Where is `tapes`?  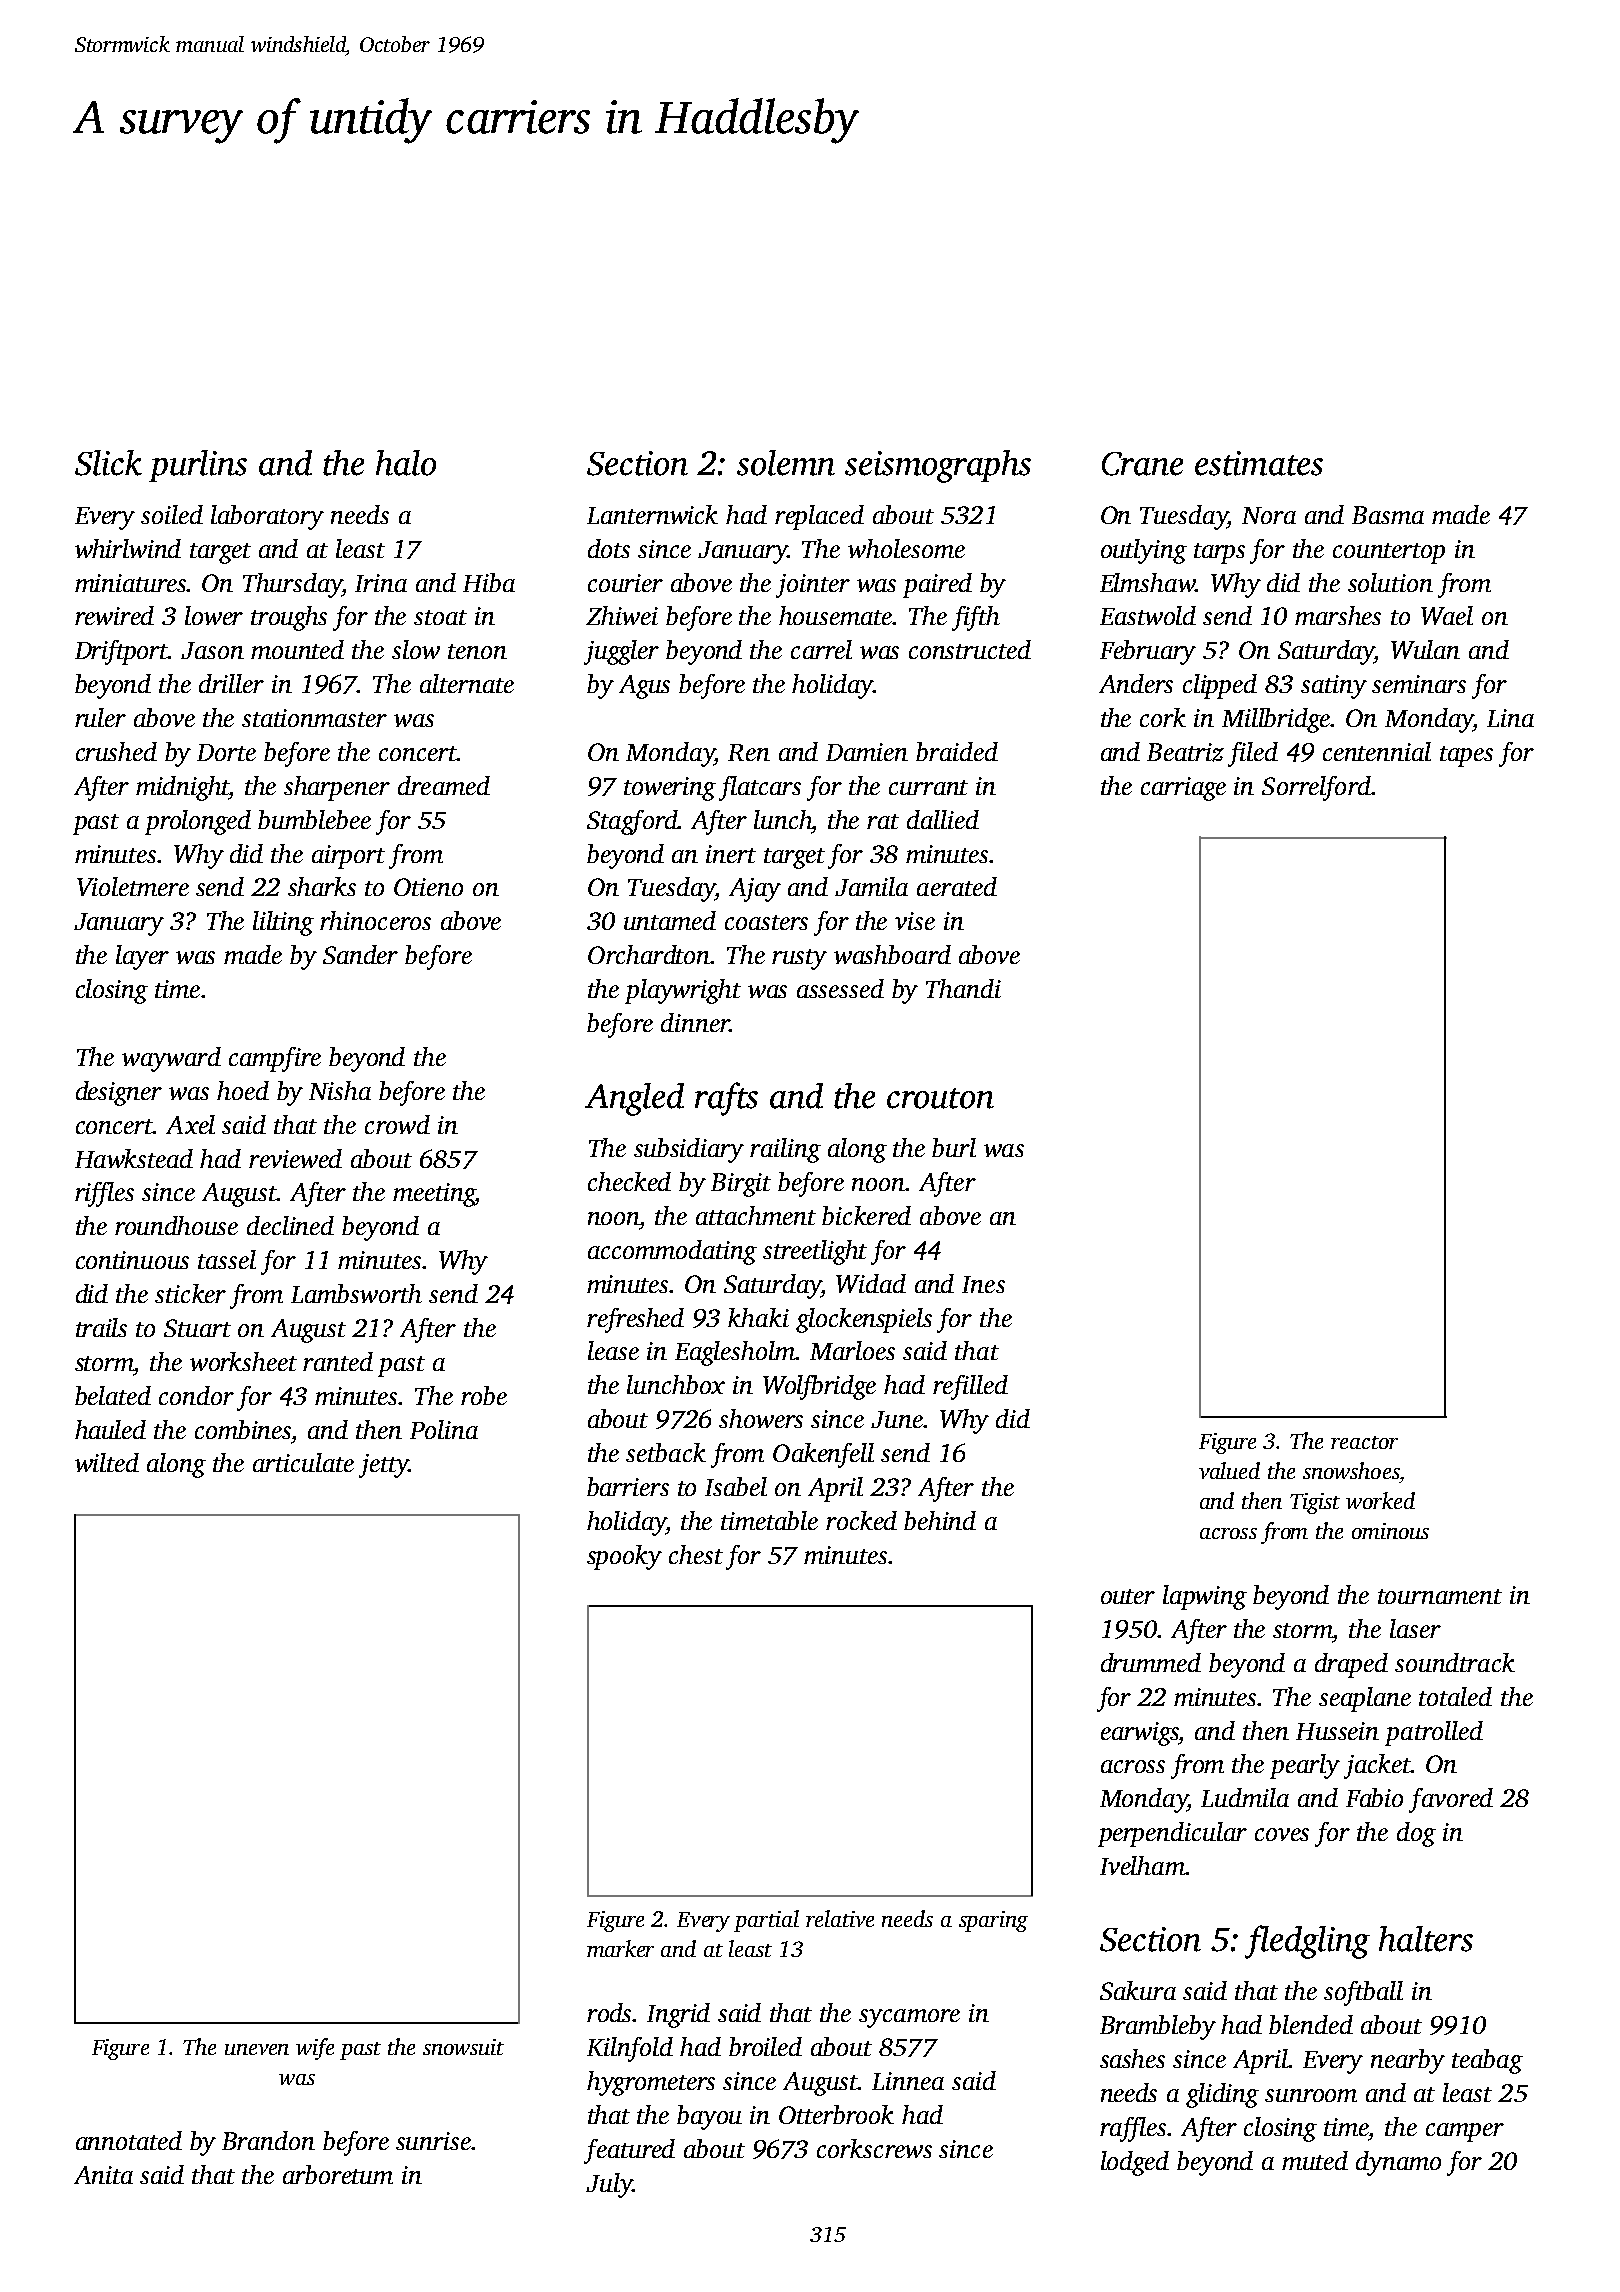 tapes is located at coordinates (1466, 756).
